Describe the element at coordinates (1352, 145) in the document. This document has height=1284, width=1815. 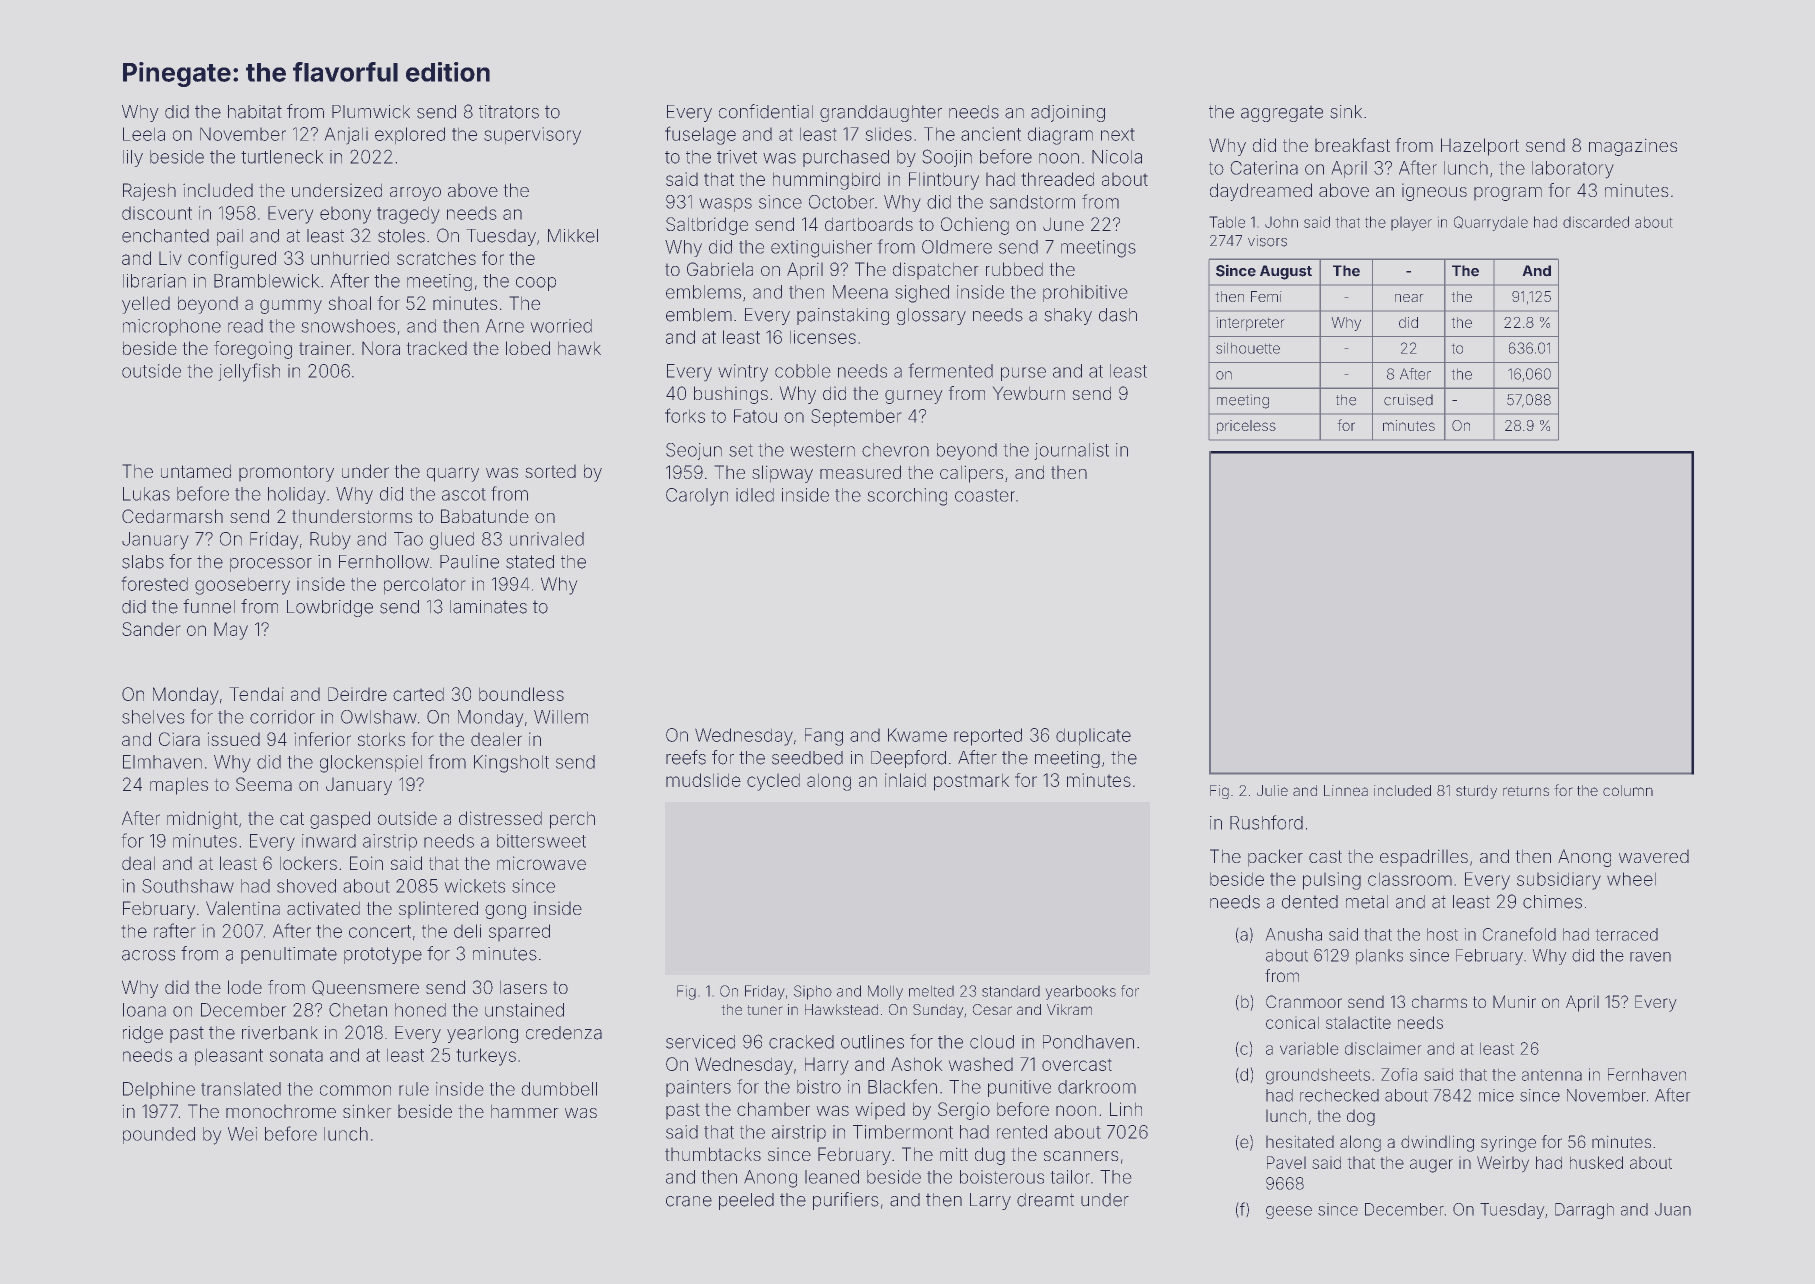
I see `breakfast` at that location.
